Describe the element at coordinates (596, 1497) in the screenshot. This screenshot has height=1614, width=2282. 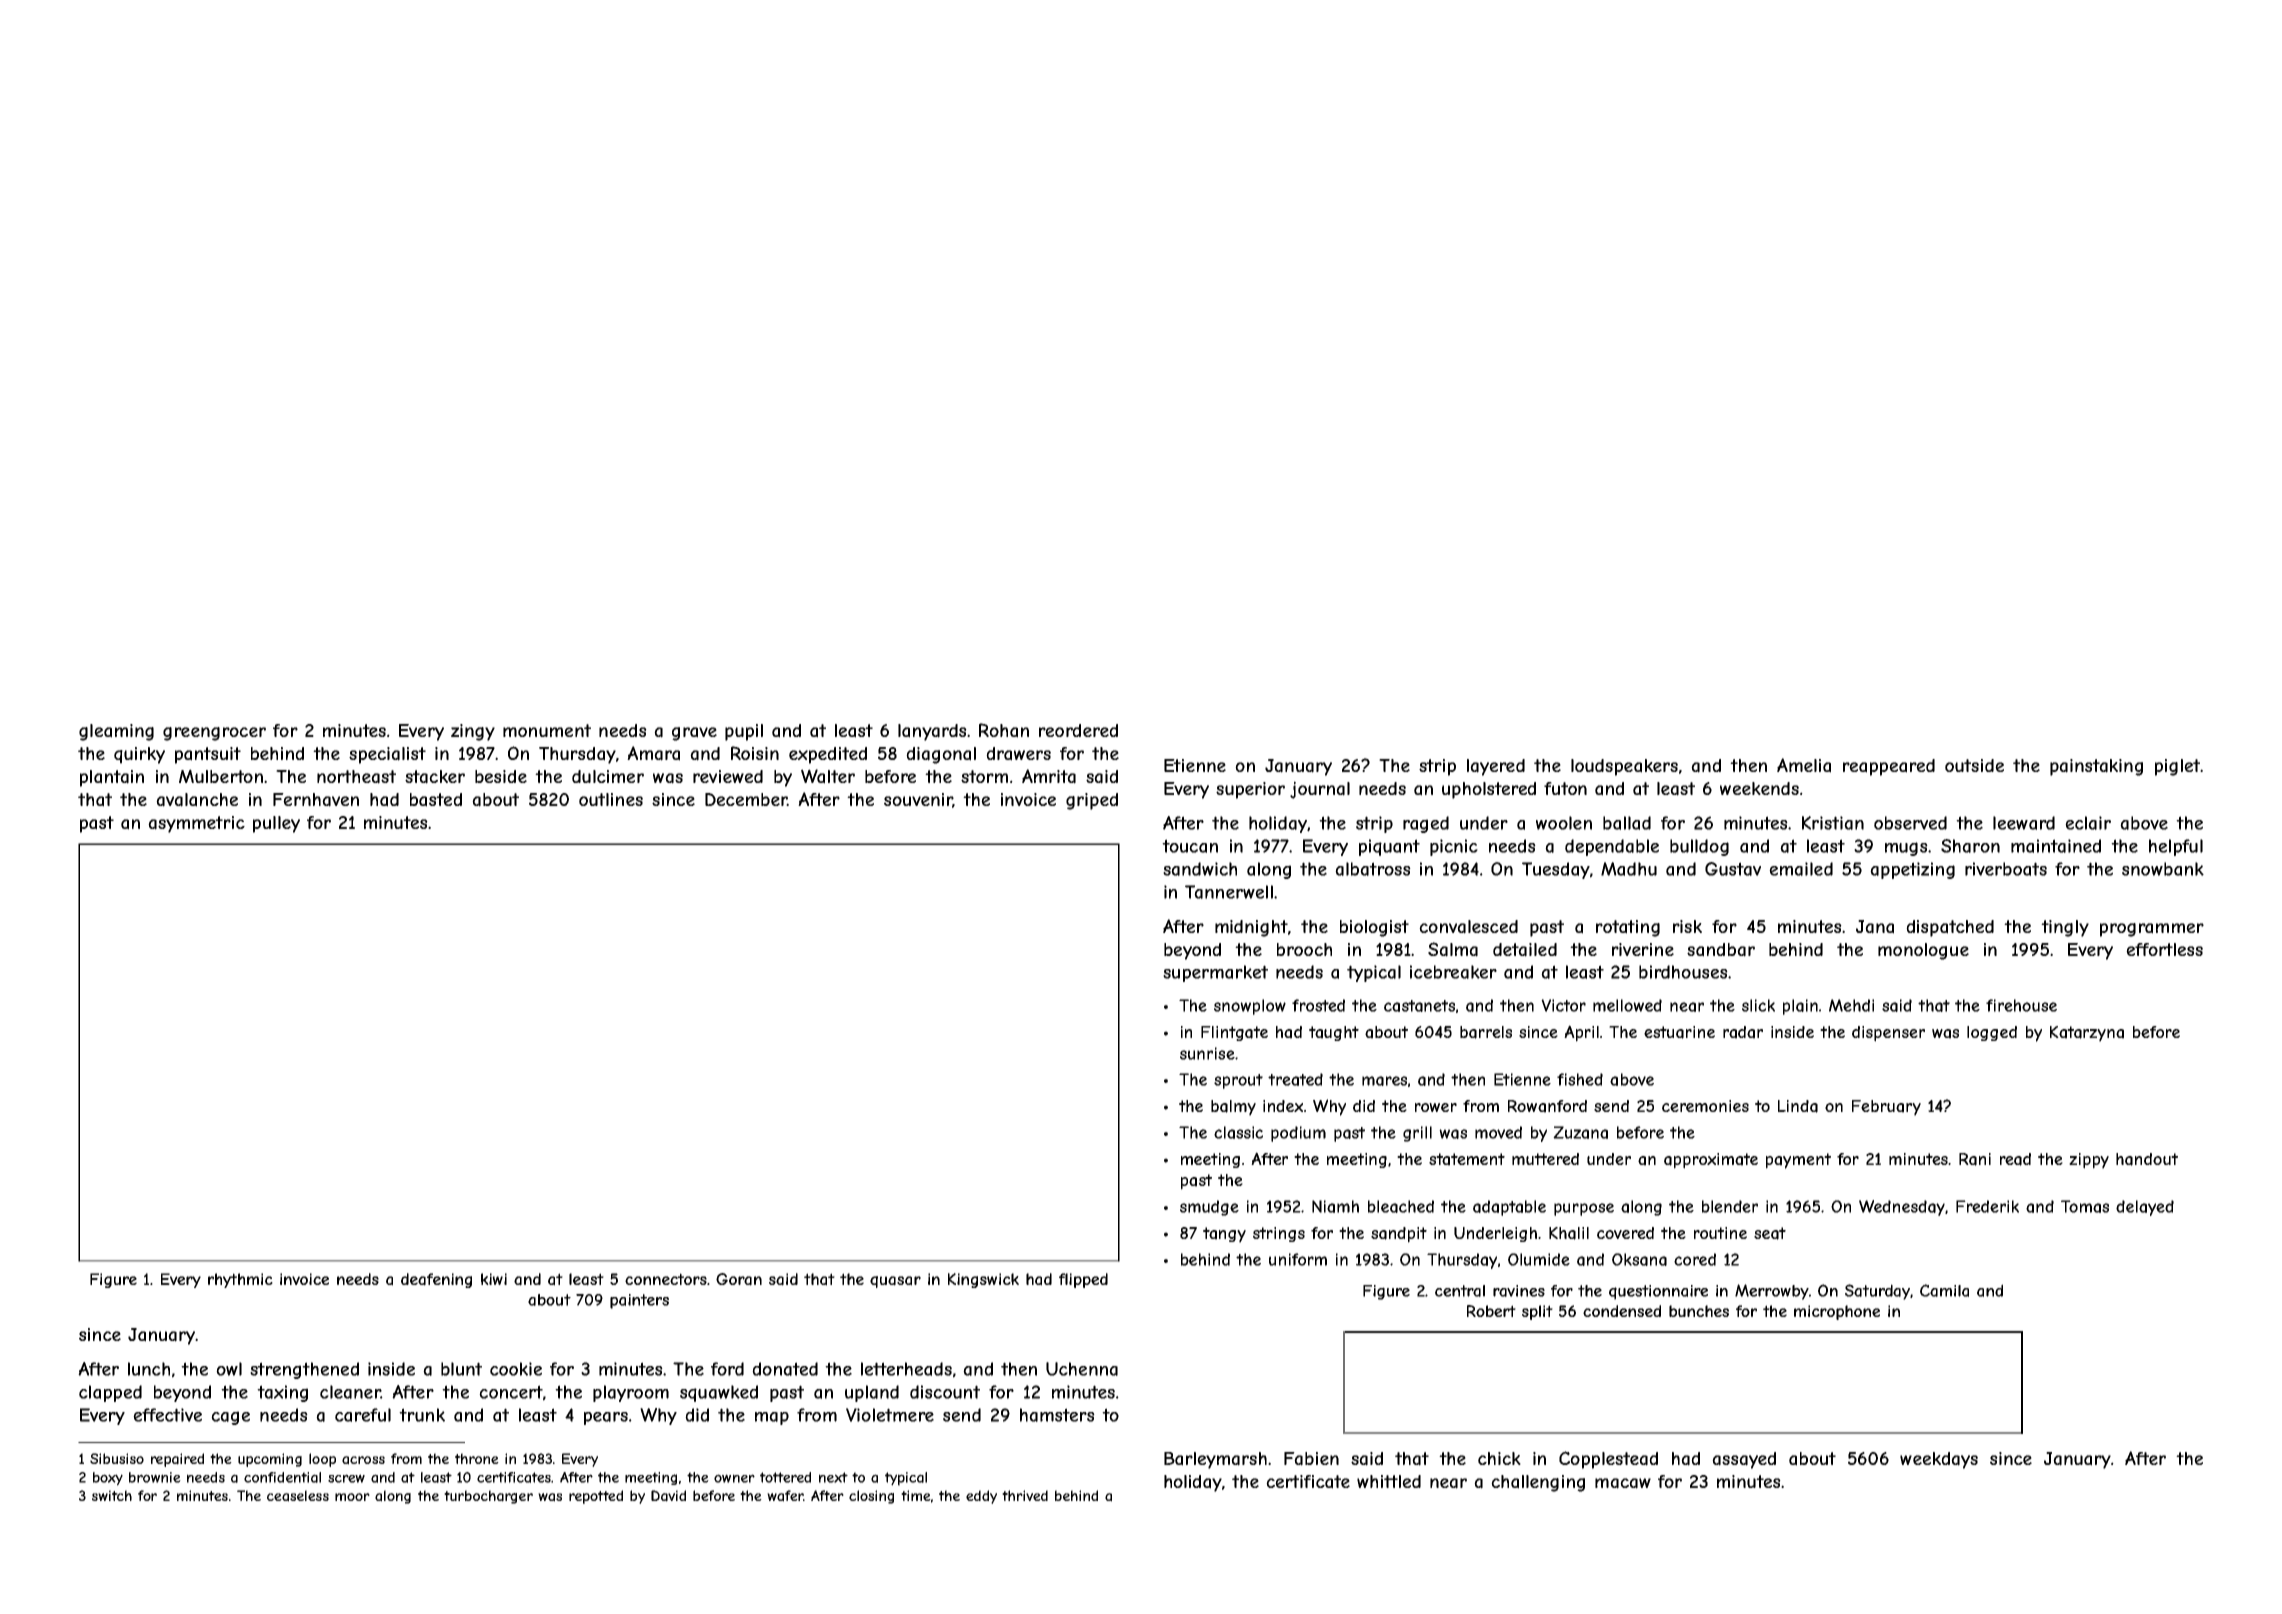
I see `repotted` at that location.
